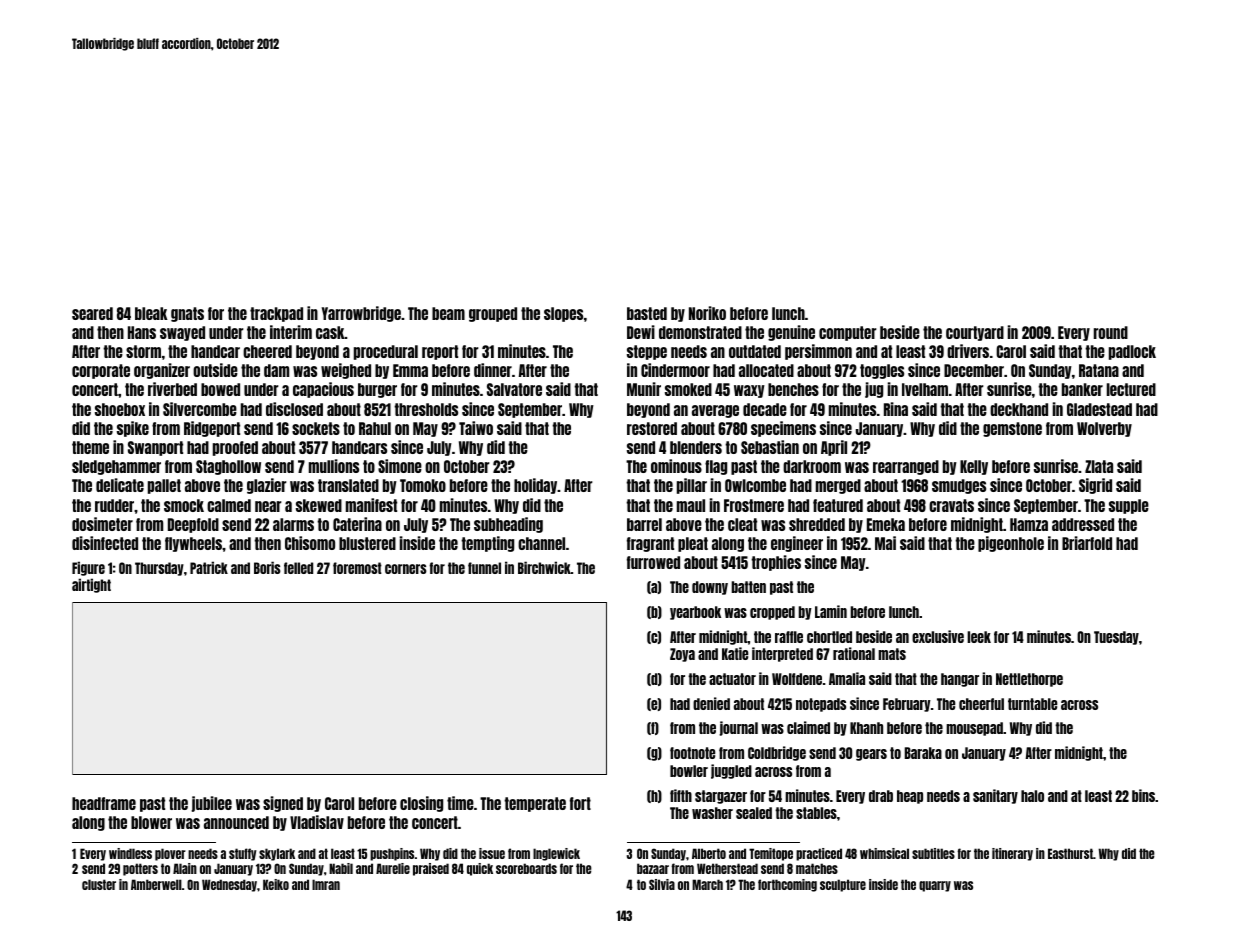 The width and height of the screenshot is (1233, 952). What do you see at coordinates (243, 854) in the screenshot?
I see `stuffy` at bounding box center [243, 854].
